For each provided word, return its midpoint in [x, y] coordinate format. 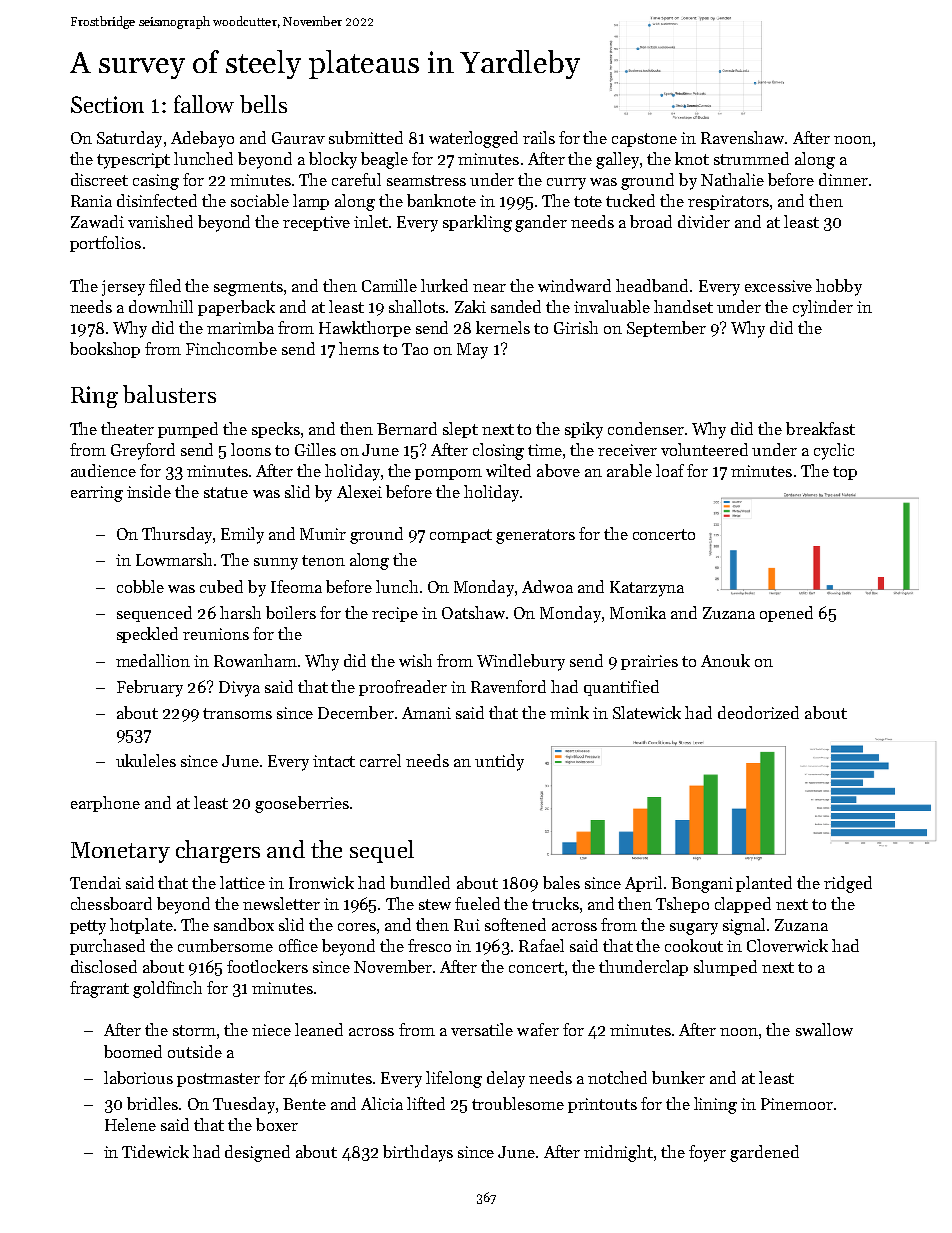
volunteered [704, 449]
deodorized [758, 712]
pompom [448, 474]
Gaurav [298, 138]
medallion [153, 660]
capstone [644, 140]
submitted [366, 137]
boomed [133, 1051]
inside [149, 491]
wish [415, 660]
